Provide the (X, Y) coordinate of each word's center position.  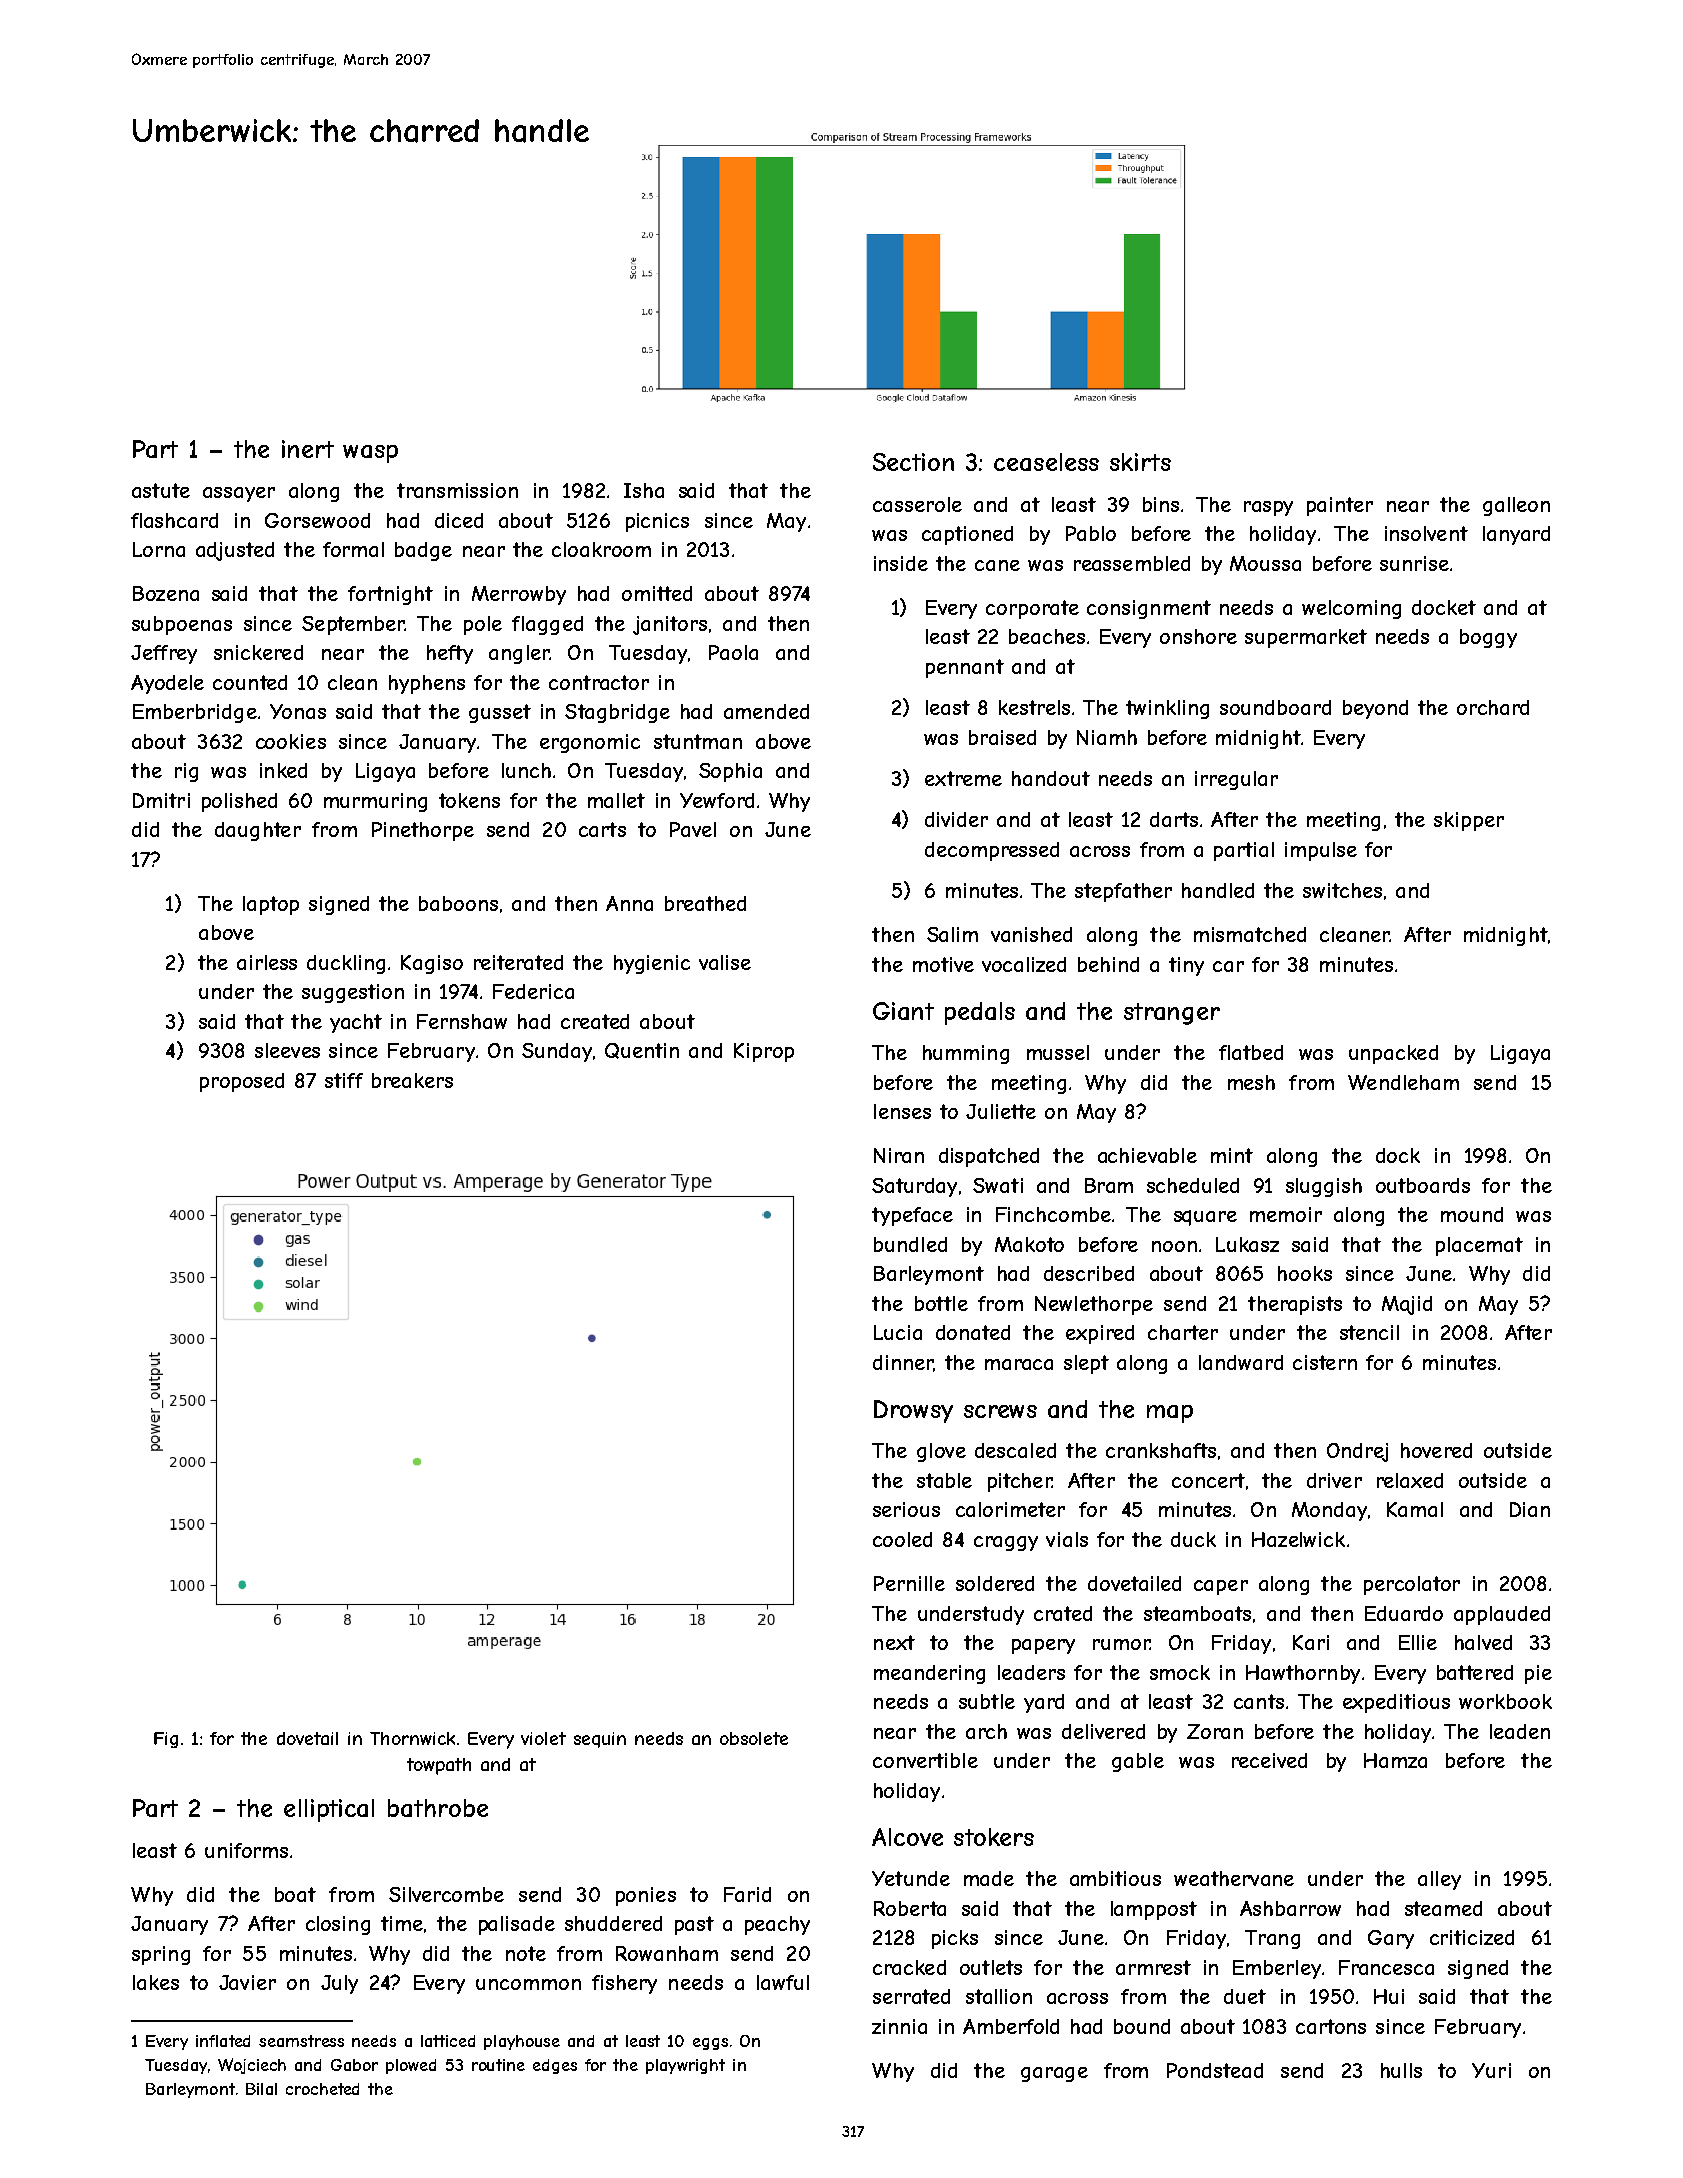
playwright (685, 2066)
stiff (344, 1080)
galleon (1516, 506)
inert (308, 449)
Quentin (642, 1051)
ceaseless (1046, 462)
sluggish (1324, 1187)
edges (555, 2066)
